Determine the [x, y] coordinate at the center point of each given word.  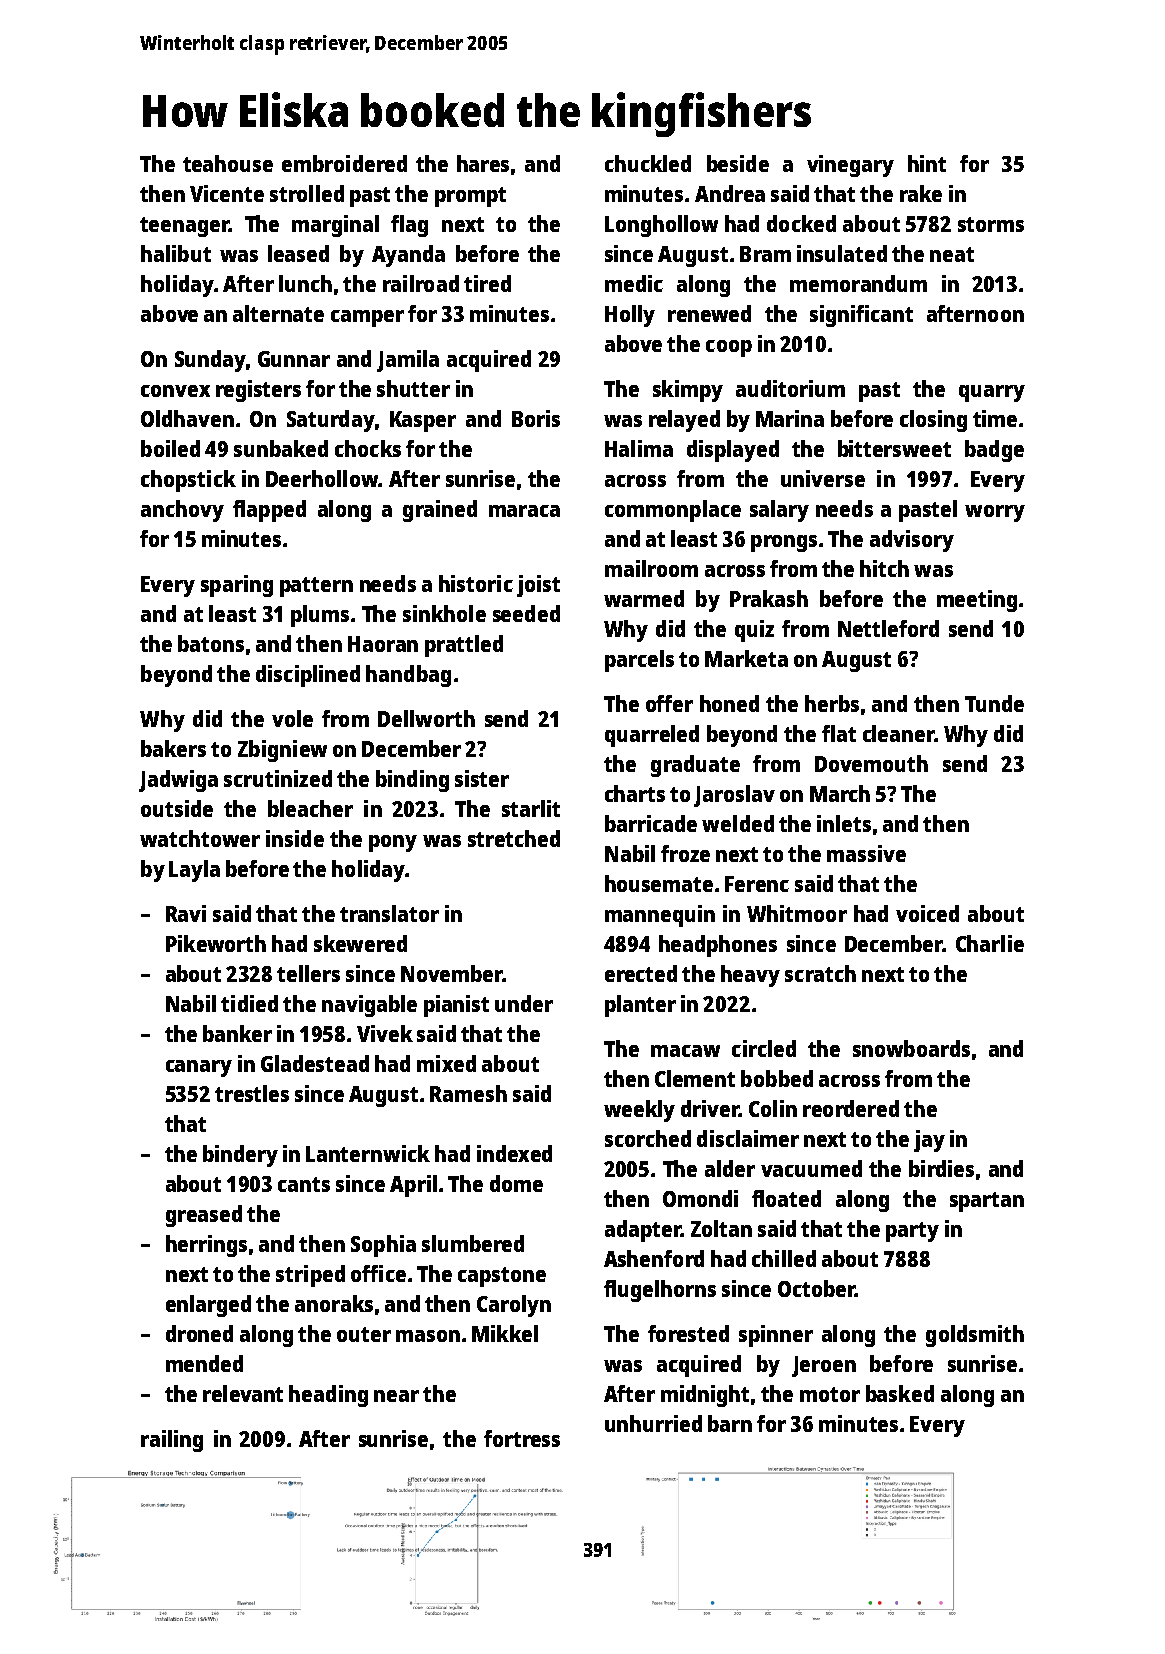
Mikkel [505, 1333]
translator [389, 913]
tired [487, 283]
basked [900, 1393]
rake [921, 193]
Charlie [990, 943]
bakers [173, 748]
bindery [240, 1156]
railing [172, 1441]
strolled [307, 193]
